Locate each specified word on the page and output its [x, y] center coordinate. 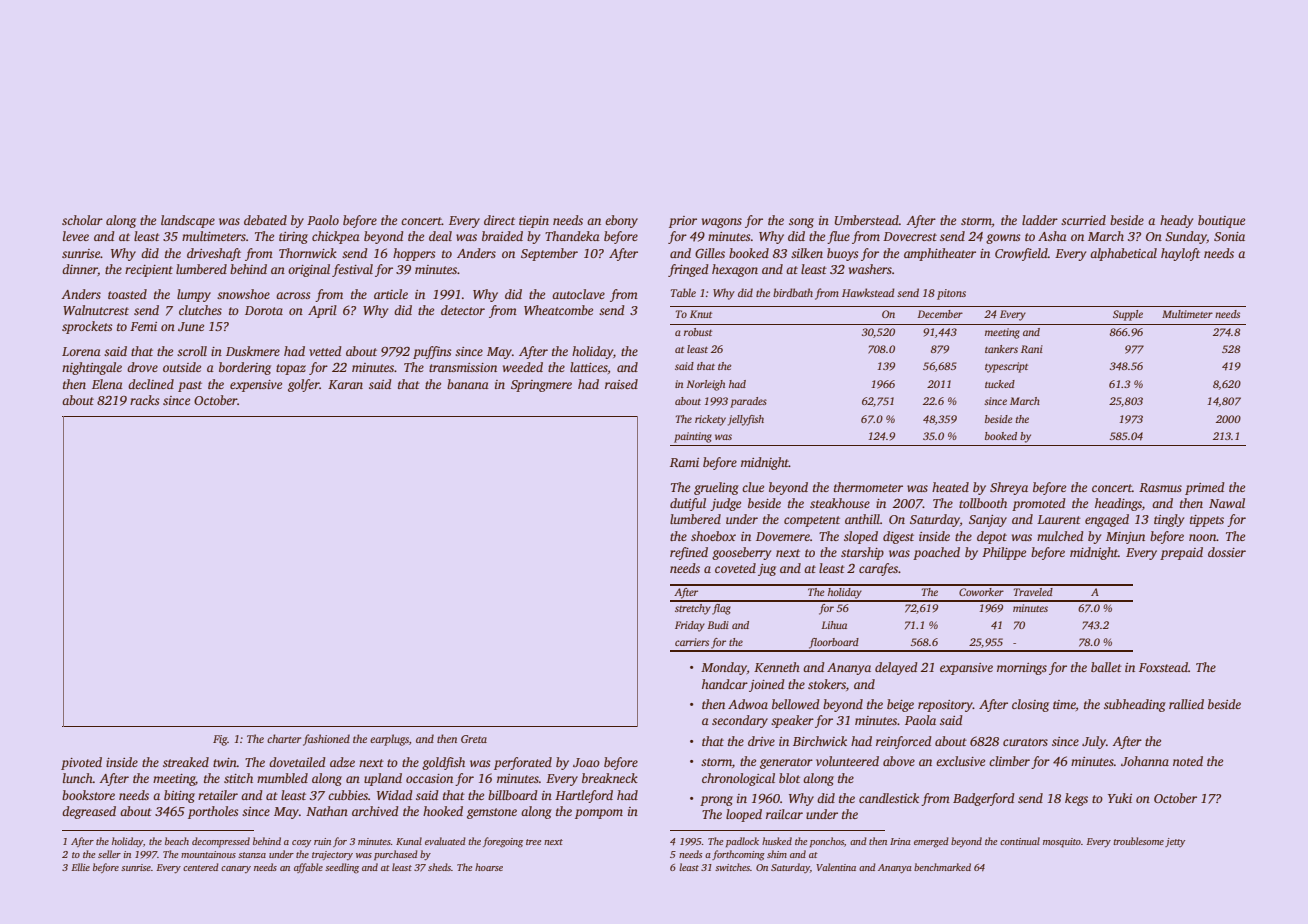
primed [1205, 488]
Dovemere [783, 536]
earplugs [389, 740]
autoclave [578, 294]
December [940, 314]
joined [767, 685]
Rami [684, 462]
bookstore [88, 795]
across [293, 295]
